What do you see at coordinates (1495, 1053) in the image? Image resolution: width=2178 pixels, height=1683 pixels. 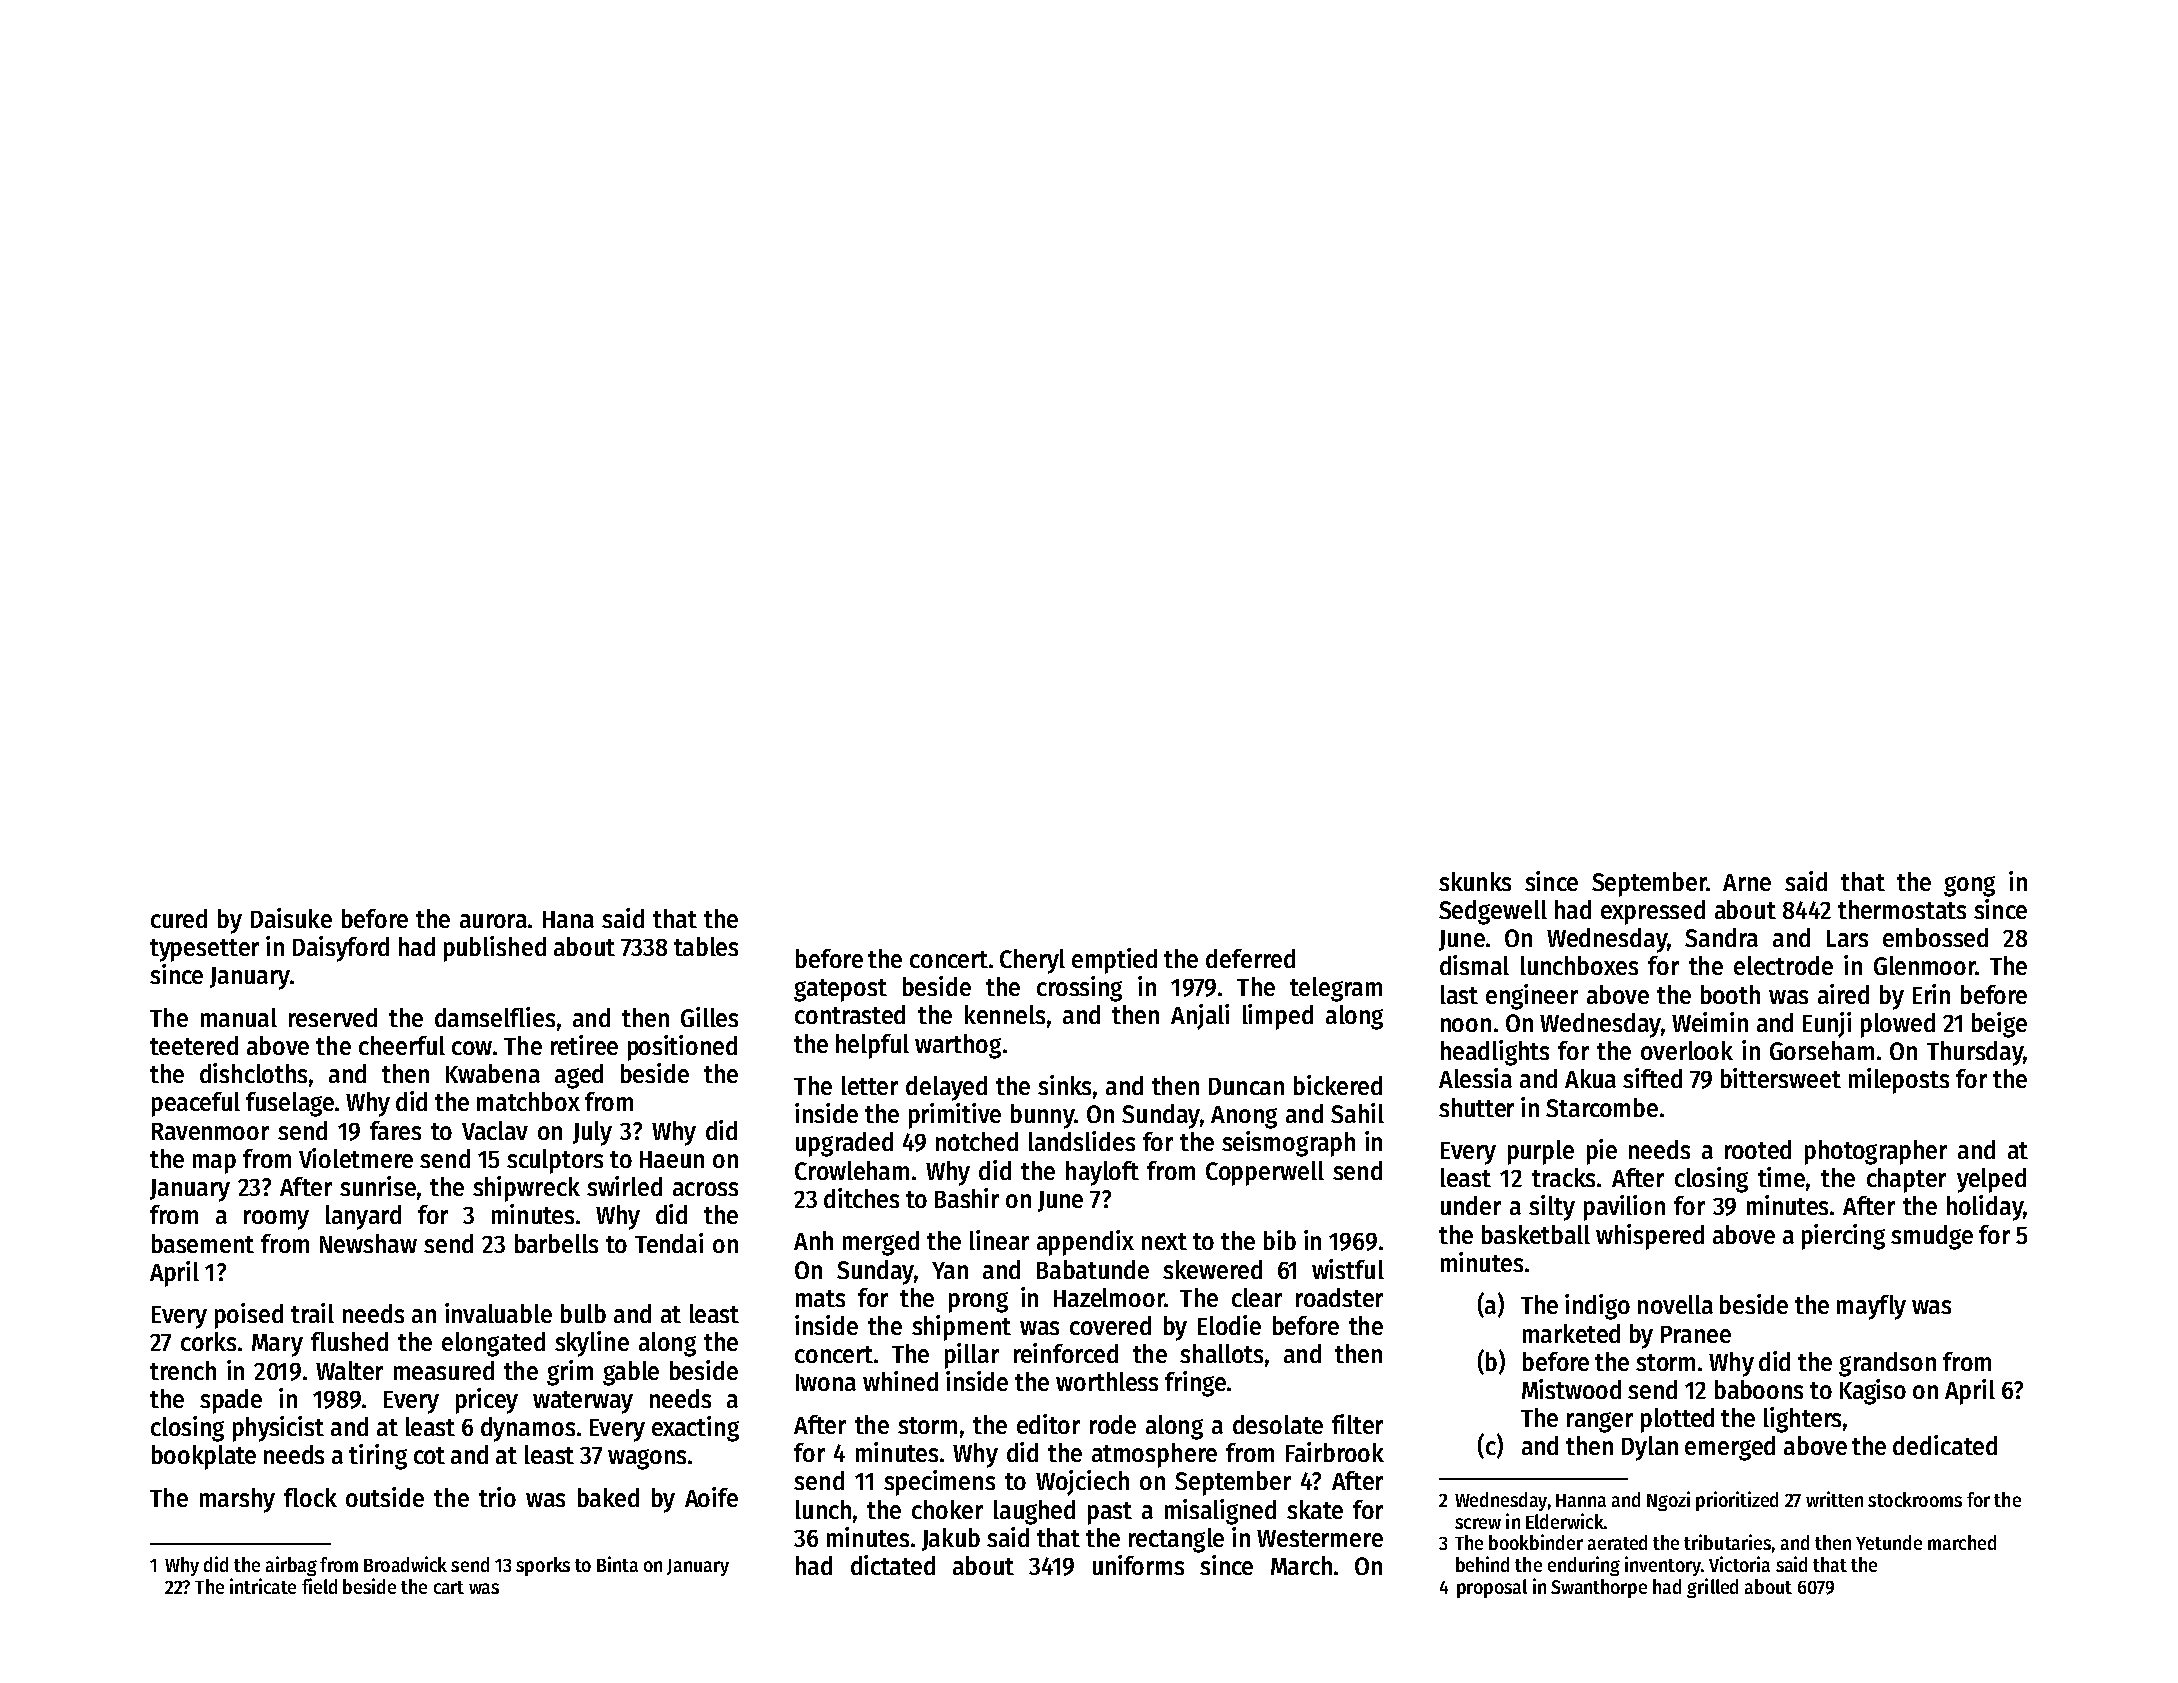 I see `headlights` at bounding box center [1495, 1053].
